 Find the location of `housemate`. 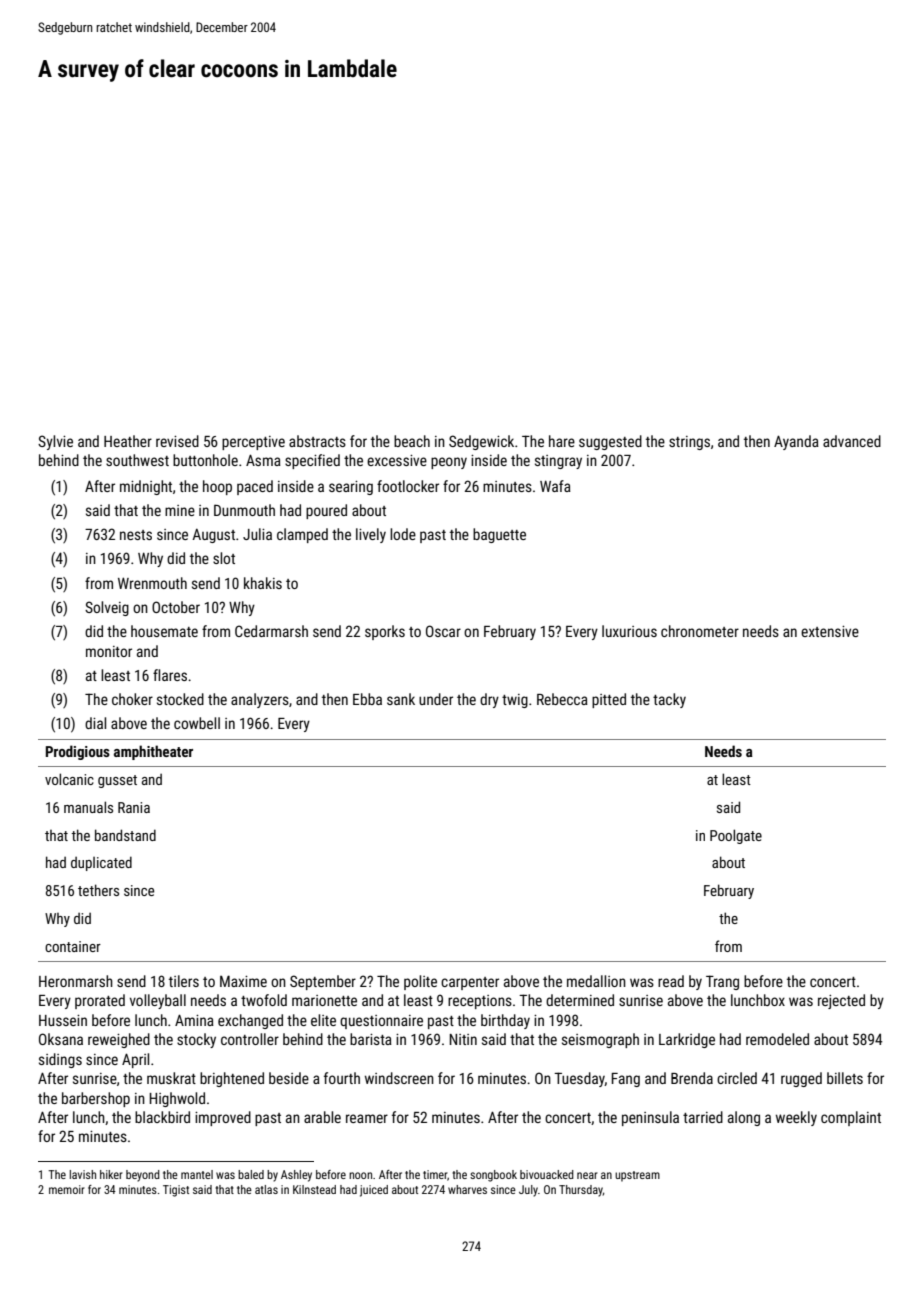

housemate is located at coordinates (164, 631).
